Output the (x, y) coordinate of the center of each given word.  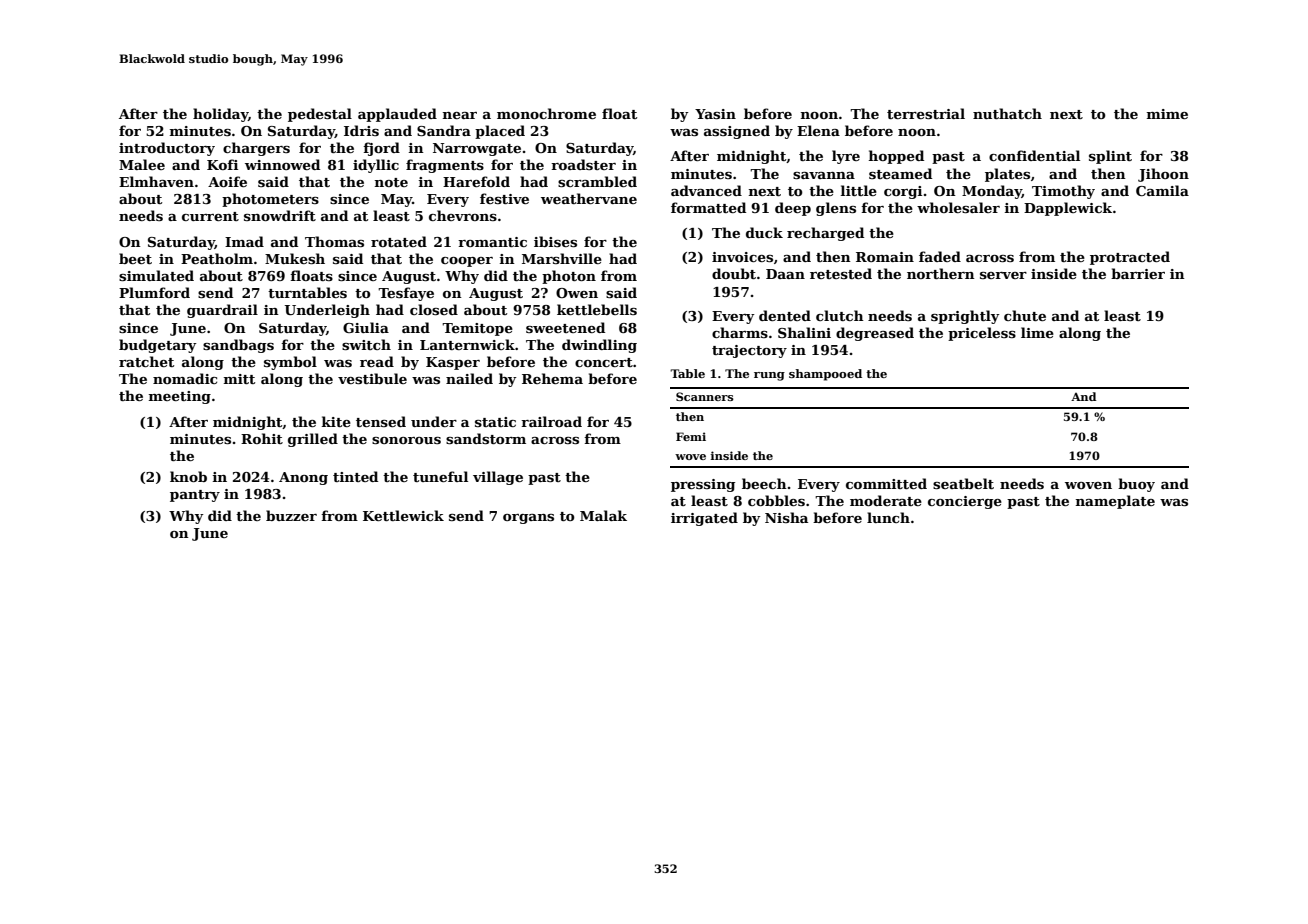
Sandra (444, 130)
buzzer (291, 515)
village (498, 478)
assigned (737, 132)
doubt (734, 273)
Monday (992, 192)
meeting (180, 397)
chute (1025, 315)
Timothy (1063, 192)
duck (764, 232)
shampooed (825, 375)
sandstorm (486, 438)
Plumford (154, 292)
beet (135, 258)
